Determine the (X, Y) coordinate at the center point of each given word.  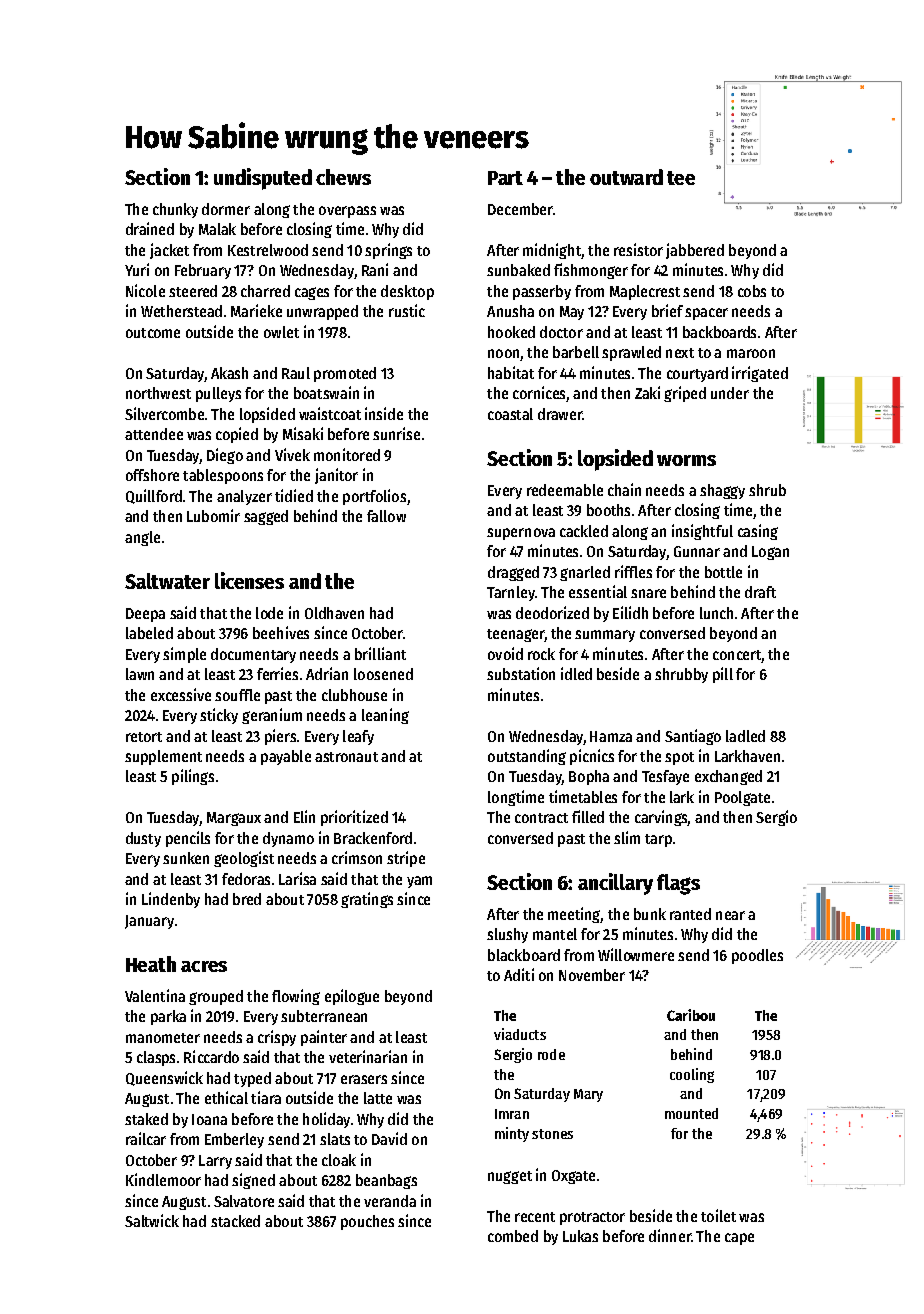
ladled (745, 736)
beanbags (386, 1181)
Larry (215, 1162)
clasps (156, 1058)
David (389, 1138)
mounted (691, 1113)
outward (626, 177)
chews (343, 177)
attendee (154, 434)
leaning (385, 716)
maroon (751, 353)
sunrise (396, 433)
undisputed (263, 179)
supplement (163, 757)
